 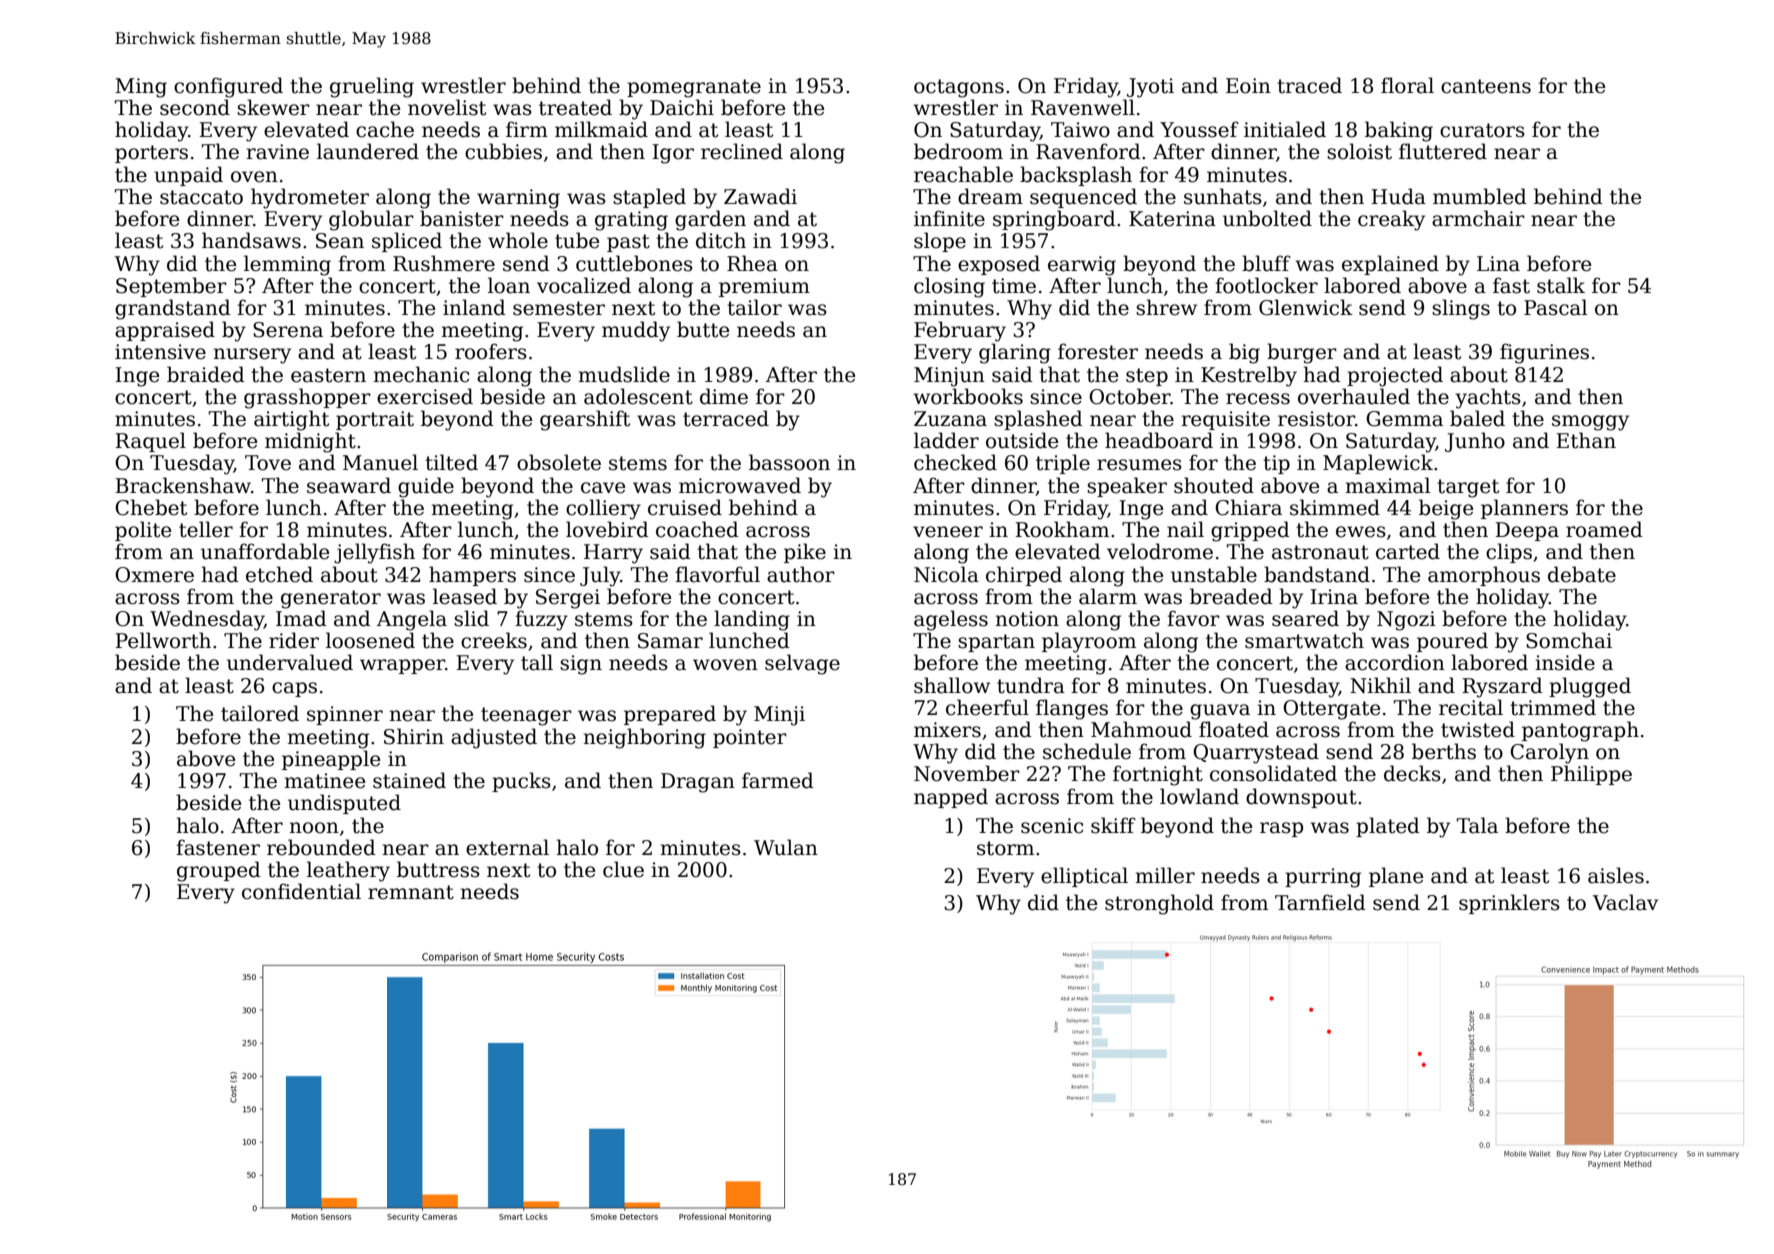 I want to click on closing, so click(x=949, y=287).
